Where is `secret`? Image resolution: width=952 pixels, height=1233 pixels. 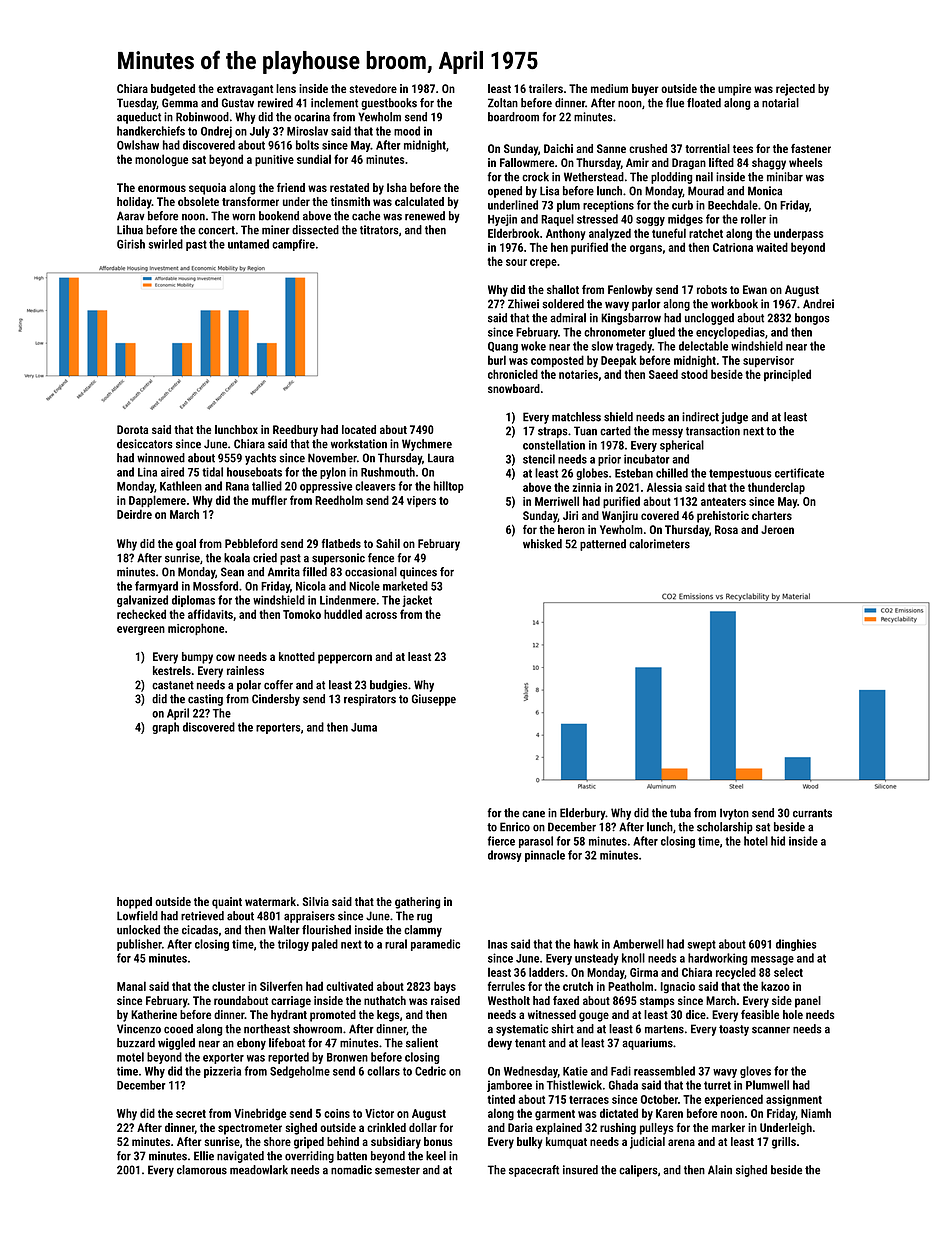 secret is located at coordinates (191, 1114).
